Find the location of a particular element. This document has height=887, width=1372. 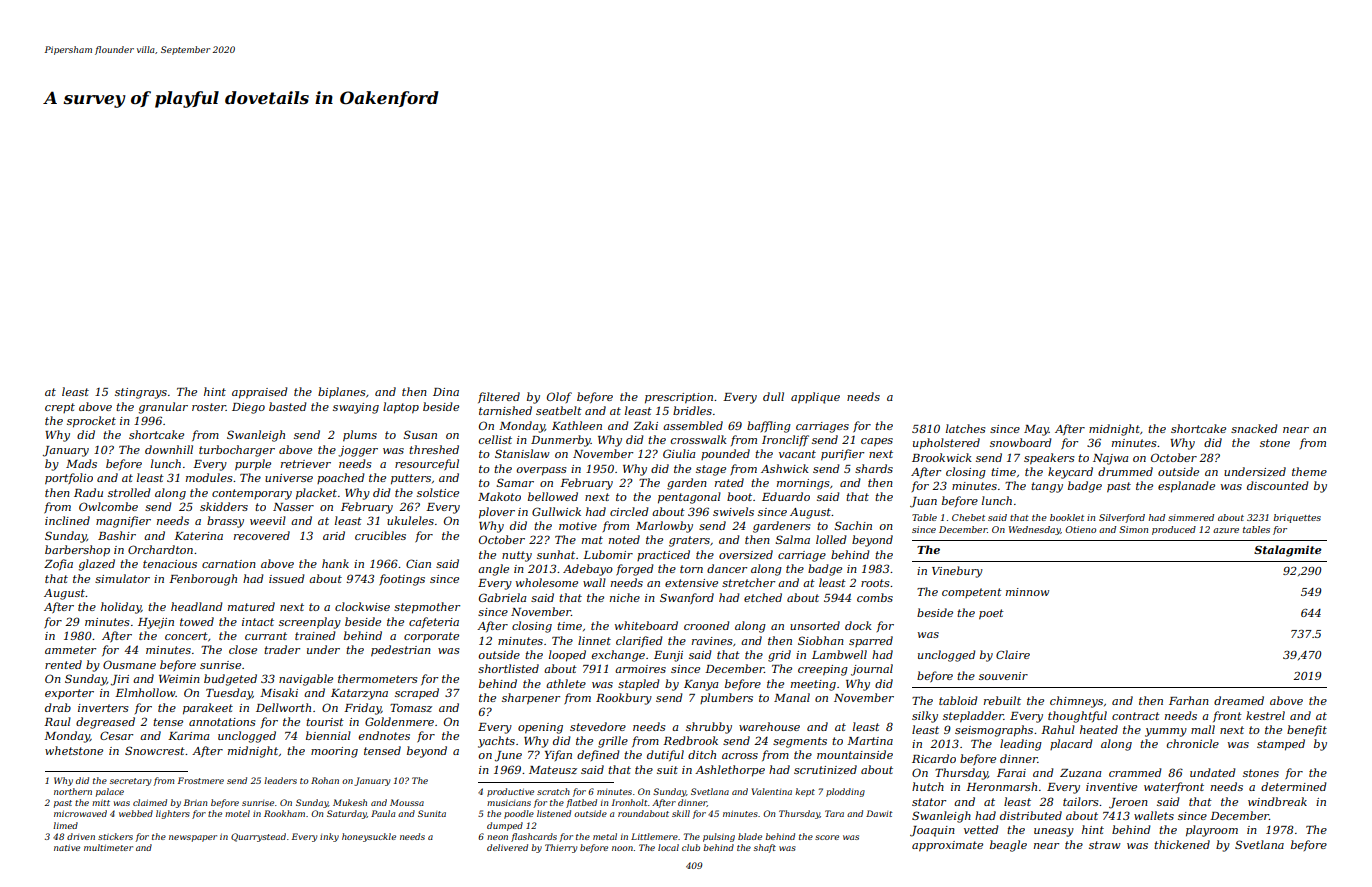

souvenir is located at coordinates (1003, 676).
